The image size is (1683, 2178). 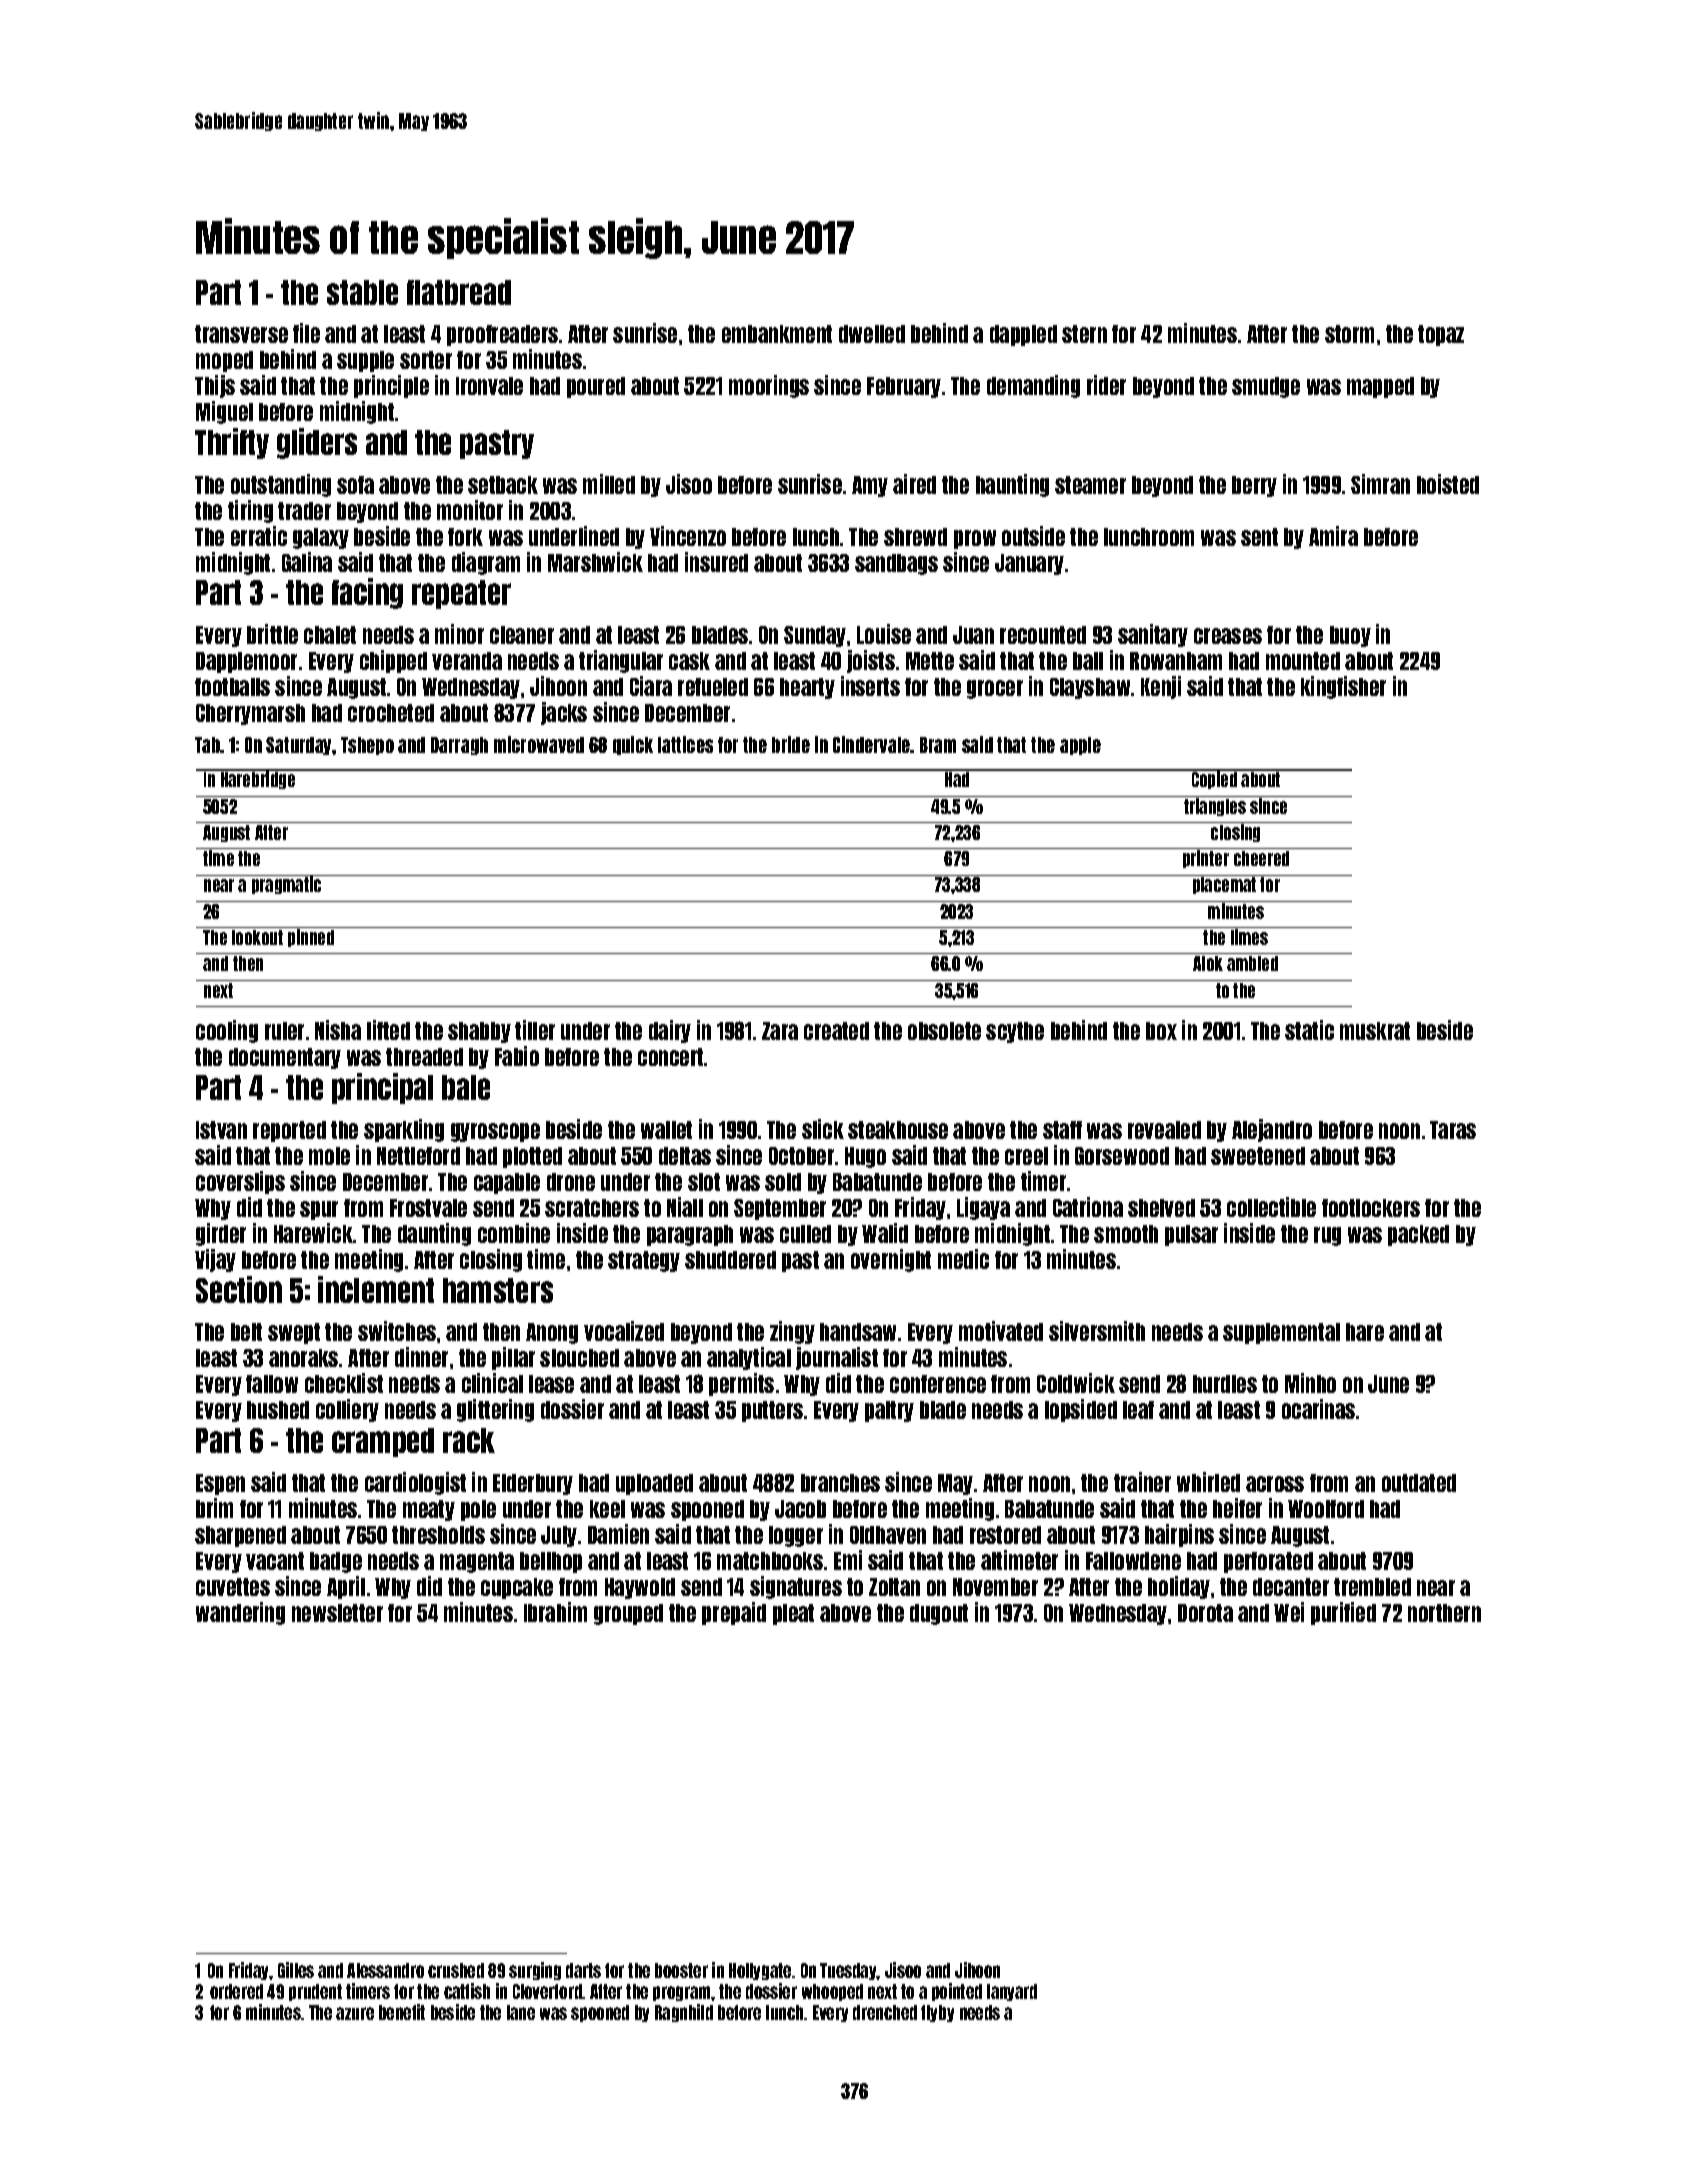 I want to click on Tuesday, so click(x=848, y=1971).
